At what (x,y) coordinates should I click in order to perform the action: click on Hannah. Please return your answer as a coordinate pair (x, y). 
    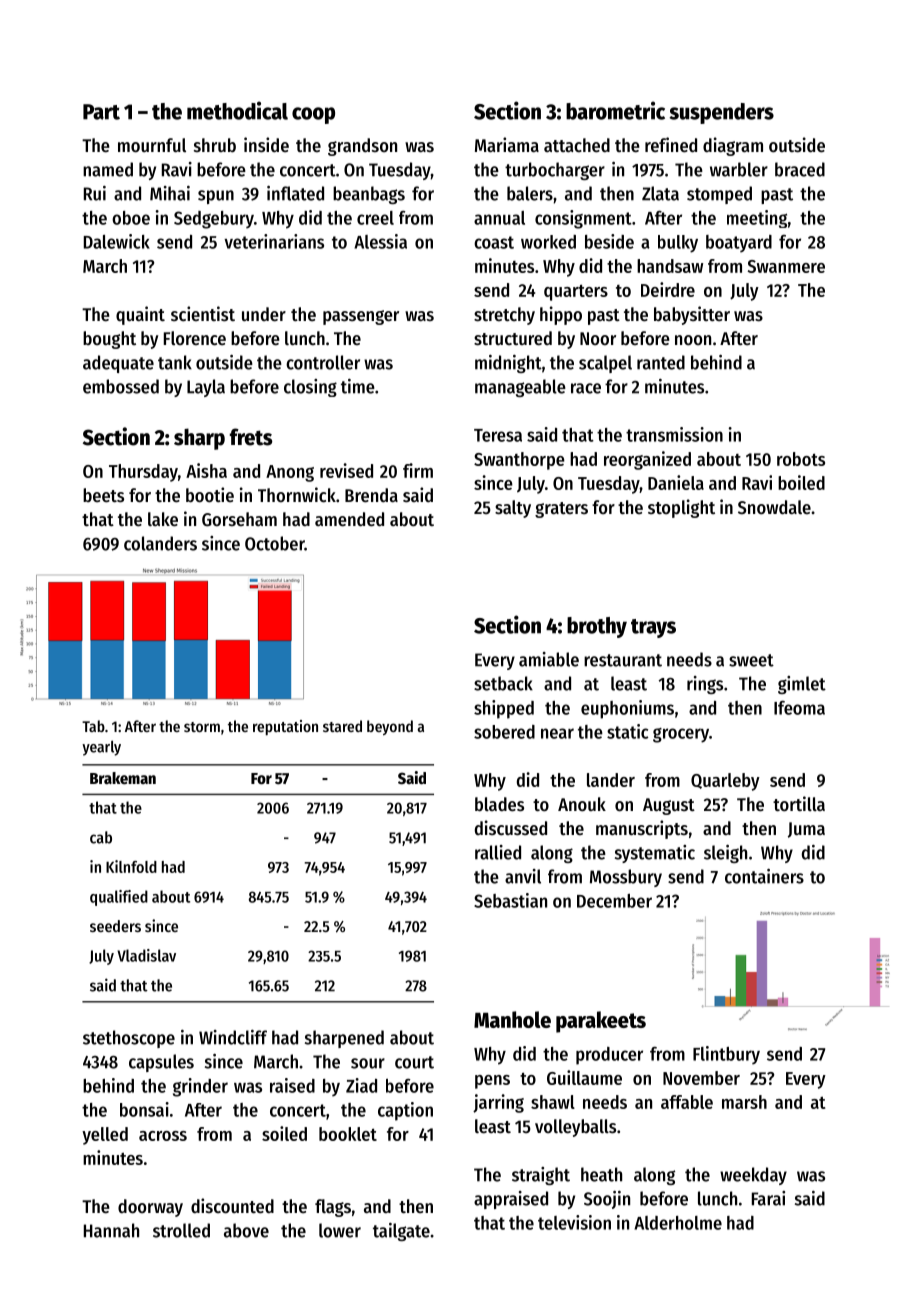
    Looking at the image, I should click on (111, 1230).
